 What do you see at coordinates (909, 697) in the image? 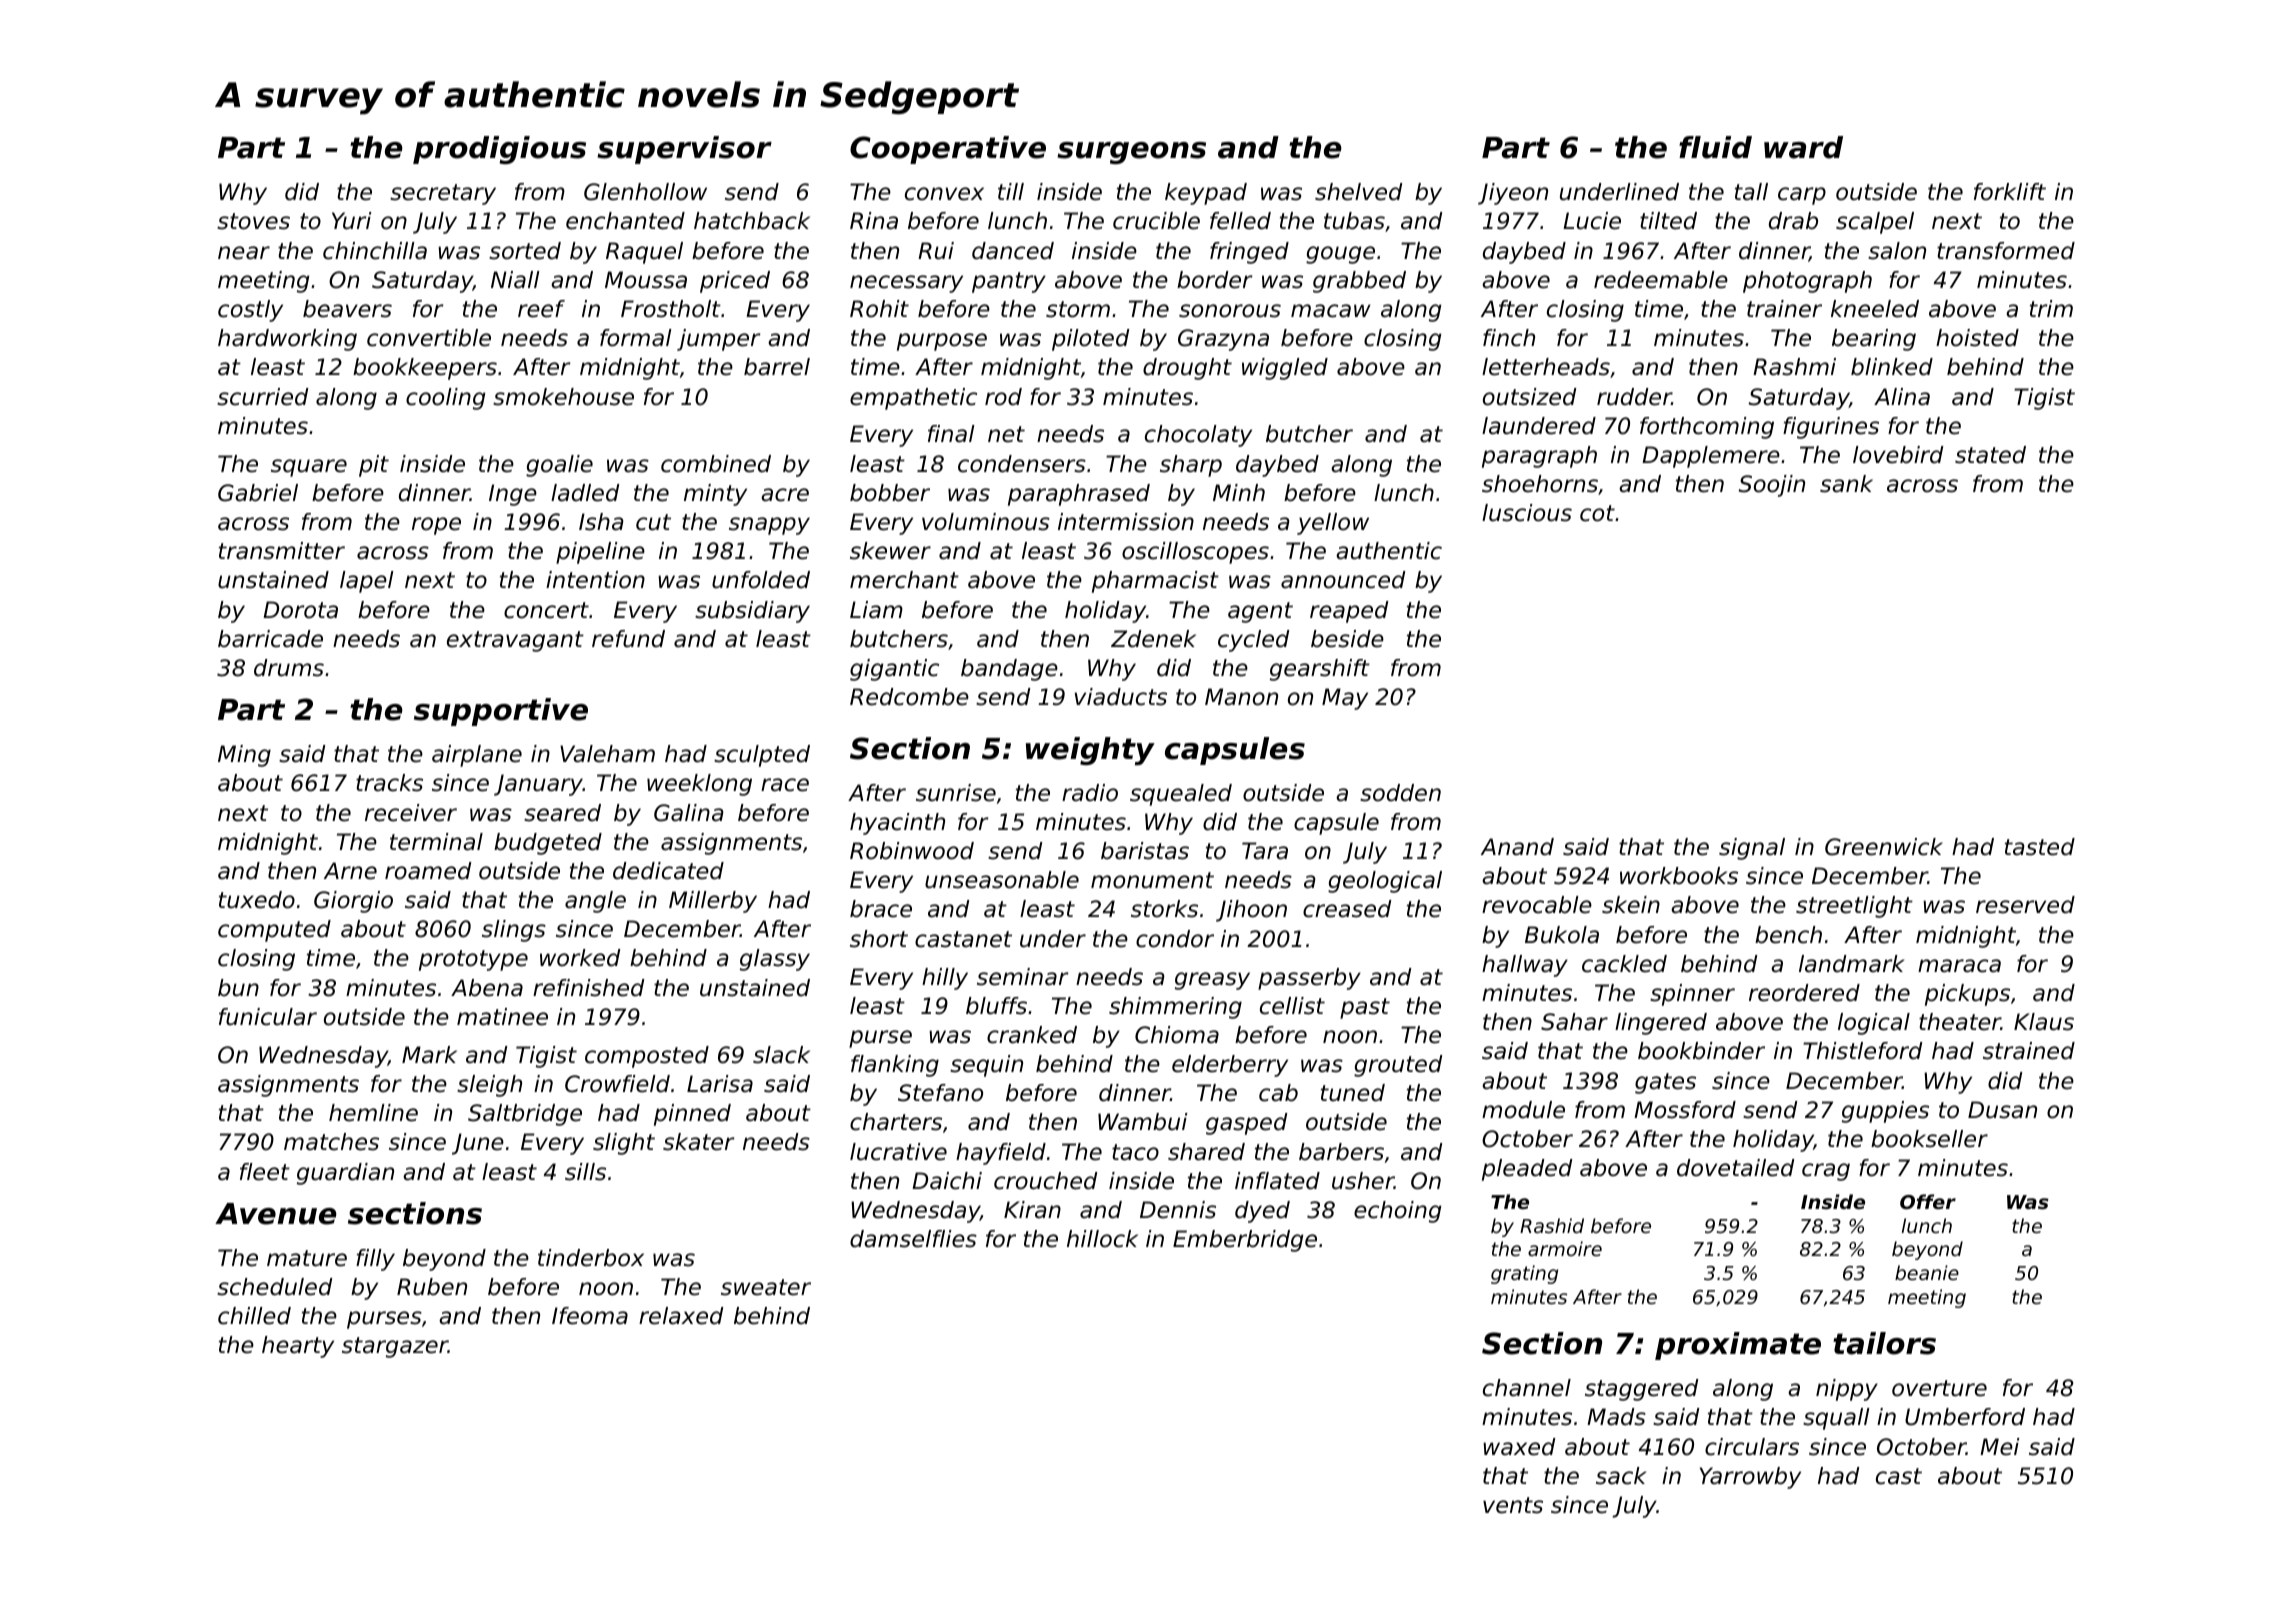
I see `Redcombe` at bounding box center [909, 697].
